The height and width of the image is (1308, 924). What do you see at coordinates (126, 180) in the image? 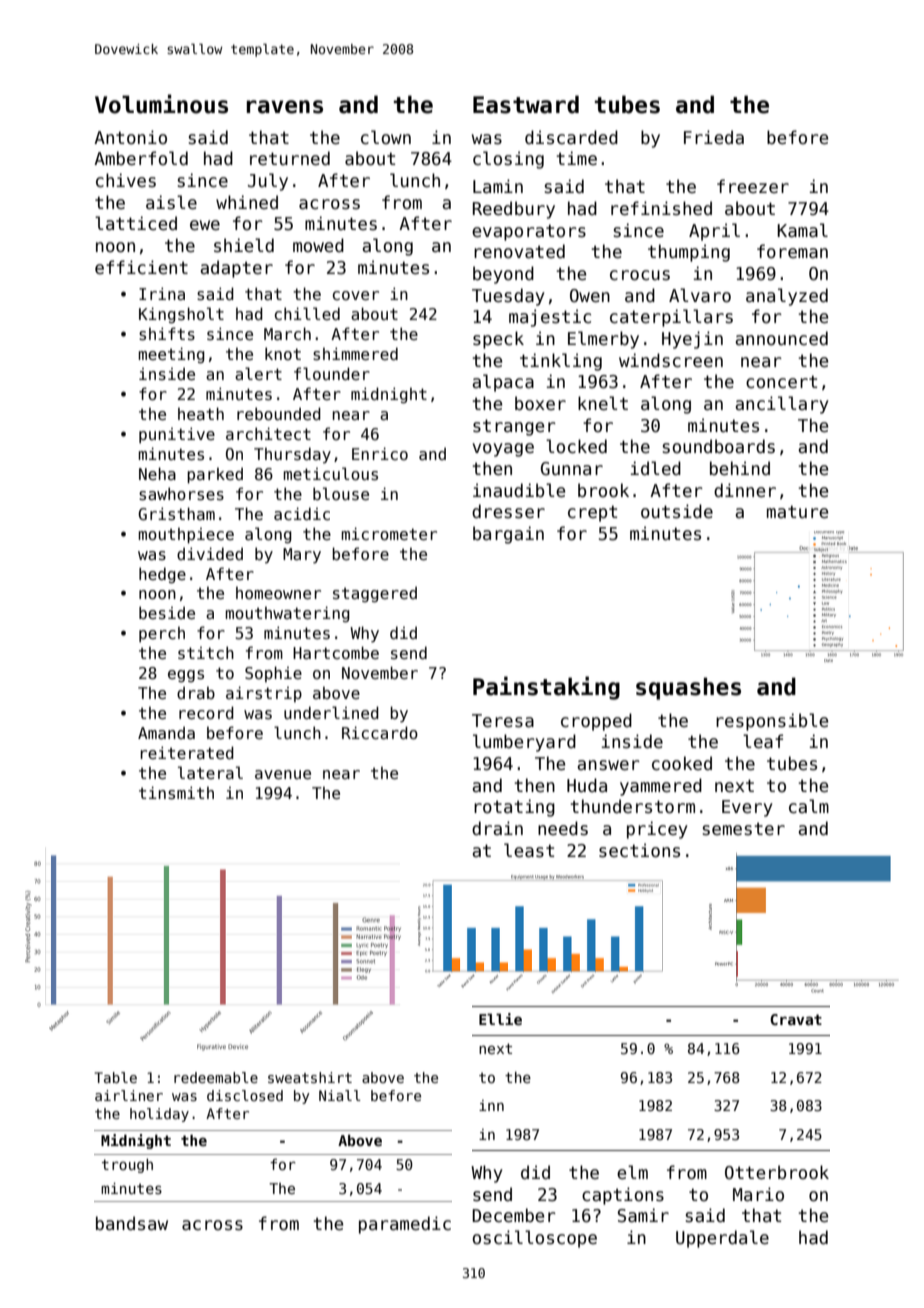
I see `chives` at bounding box center [126, 180].
